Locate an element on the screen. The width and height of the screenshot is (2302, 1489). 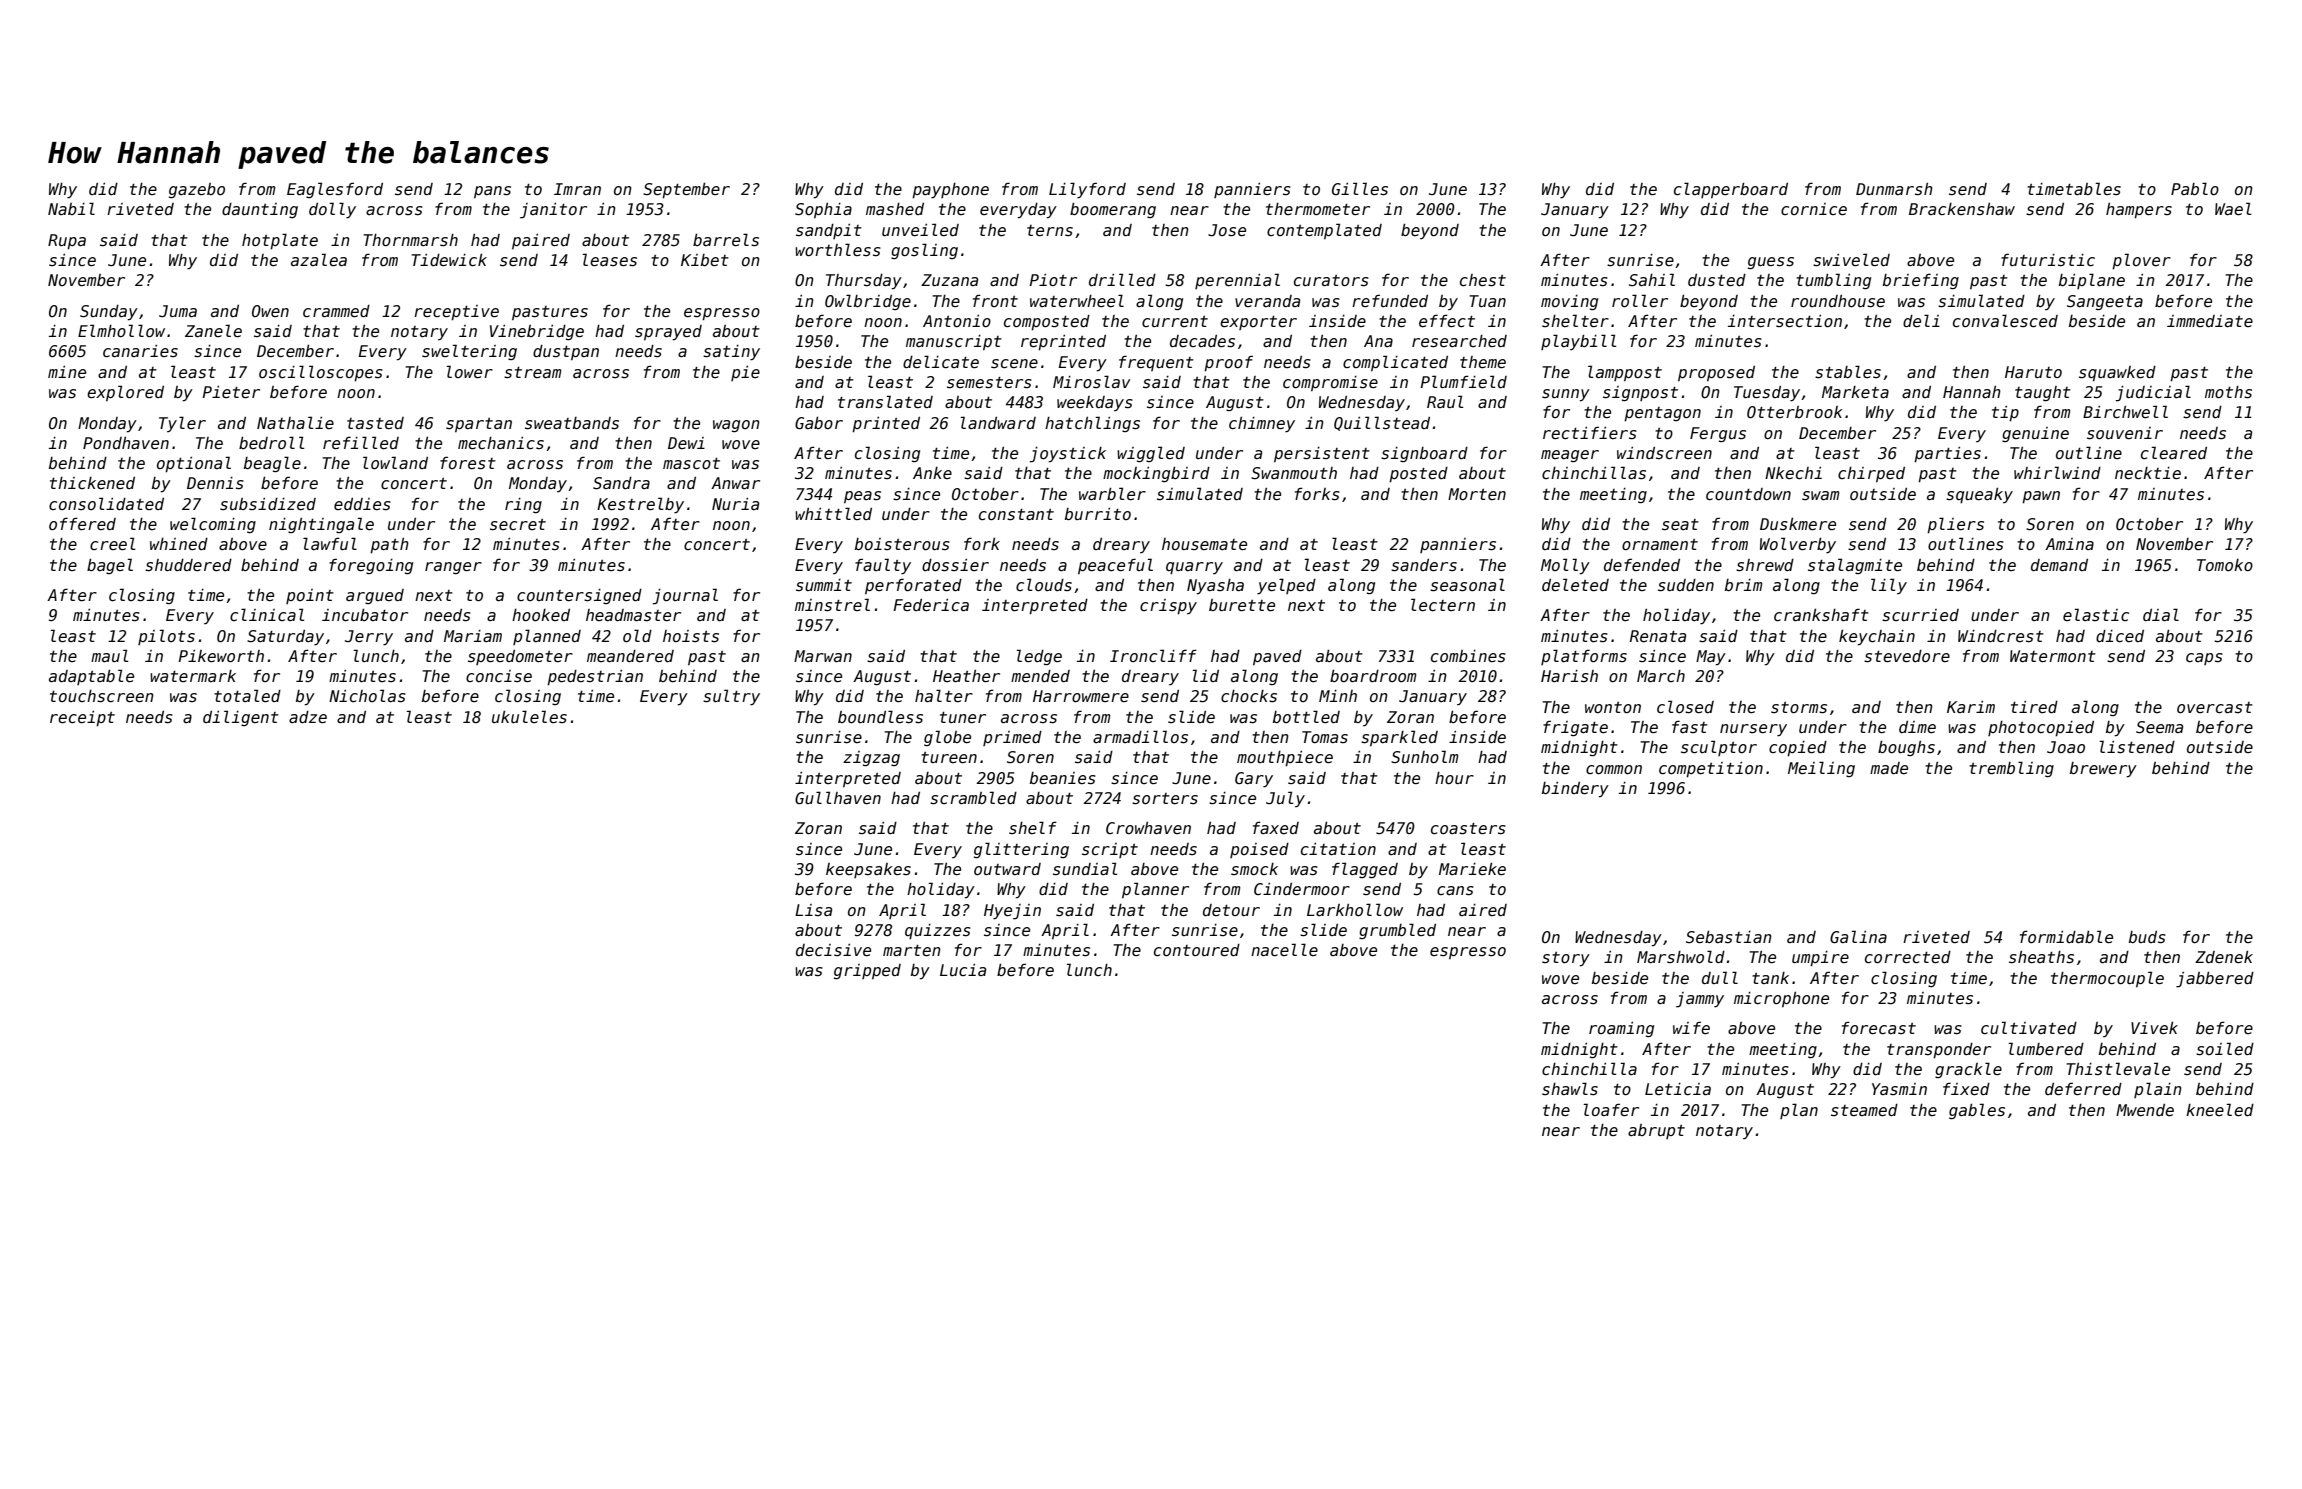
clapperboard is located at coordinates (1731, 190).
